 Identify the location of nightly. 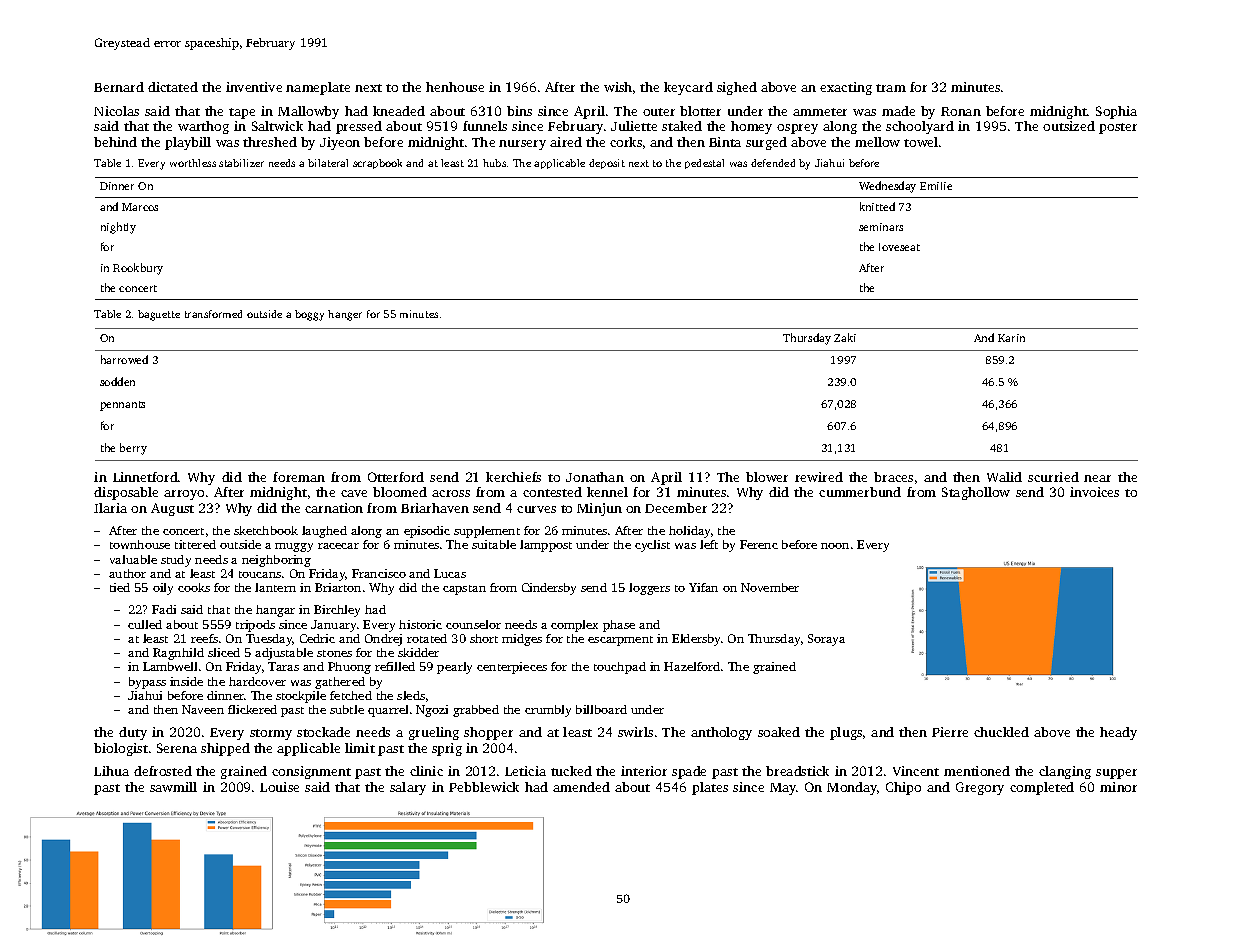
(118, 228).
